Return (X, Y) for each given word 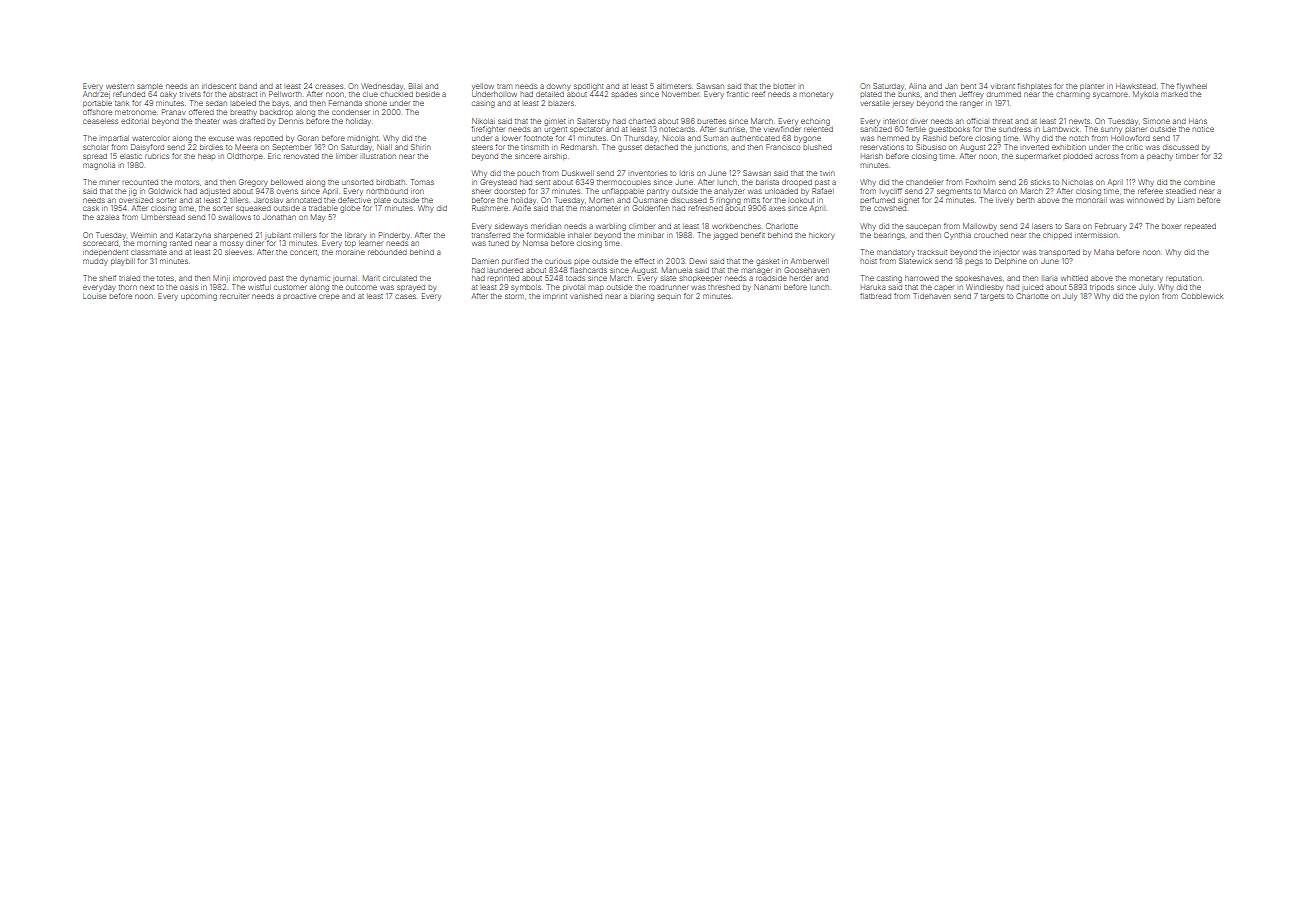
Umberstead (163, 217)
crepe (329, 297)
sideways (511, 227)
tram (504, 86)
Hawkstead (1136, 86)
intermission (1096, 235)
